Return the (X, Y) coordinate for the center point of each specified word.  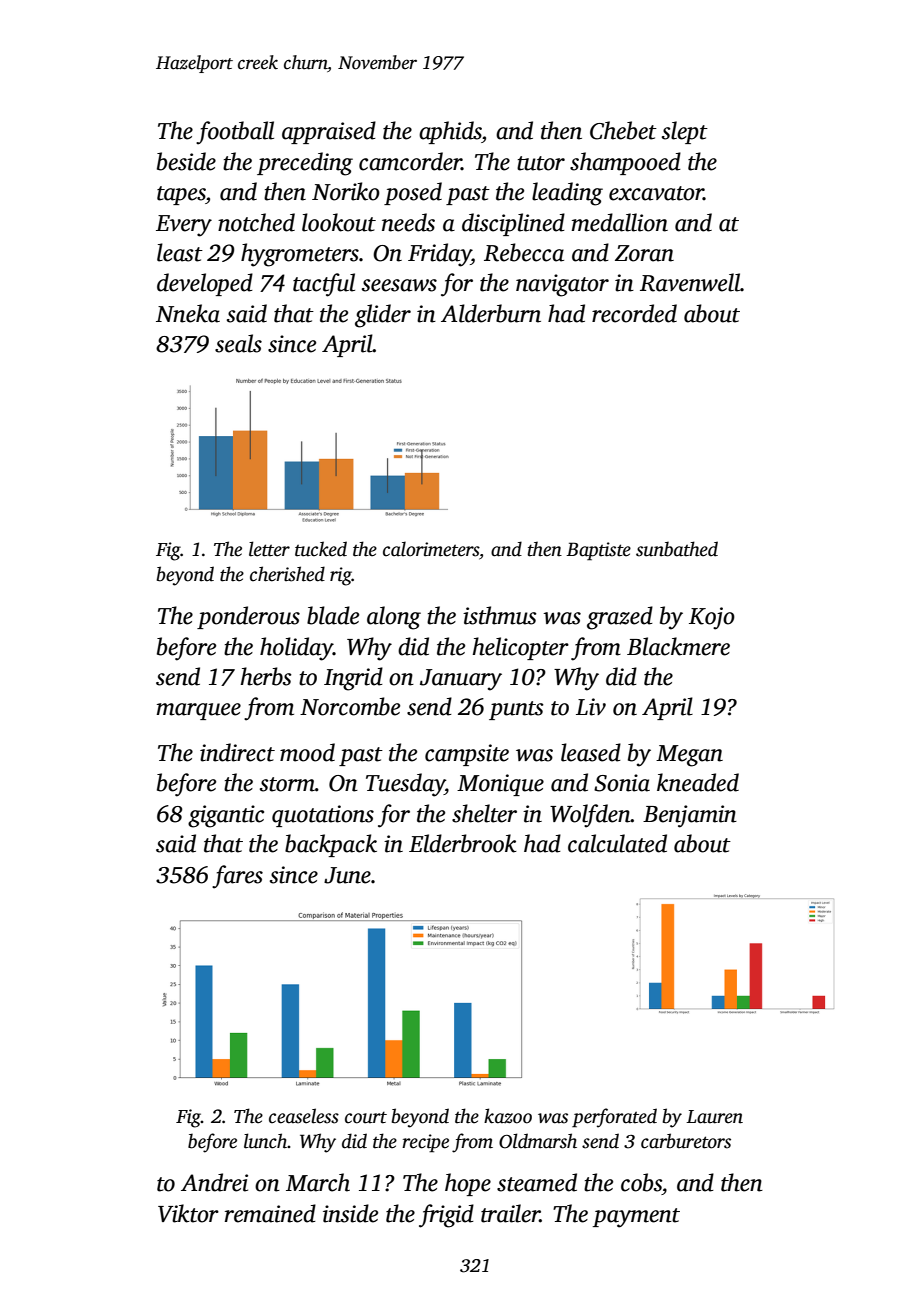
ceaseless (304, 1116)
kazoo (508, 1116)
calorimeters (431, 549)
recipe (425, 1143)
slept (685, 132)
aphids (450, 132)
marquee (199, 711)
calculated (617, 843)
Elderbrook (463, 843)
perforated (614, 1118)
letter (269, 549)
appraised (329, 132)
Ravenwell (690, 282)
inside (350, 1213)
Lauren (714, 1117)
